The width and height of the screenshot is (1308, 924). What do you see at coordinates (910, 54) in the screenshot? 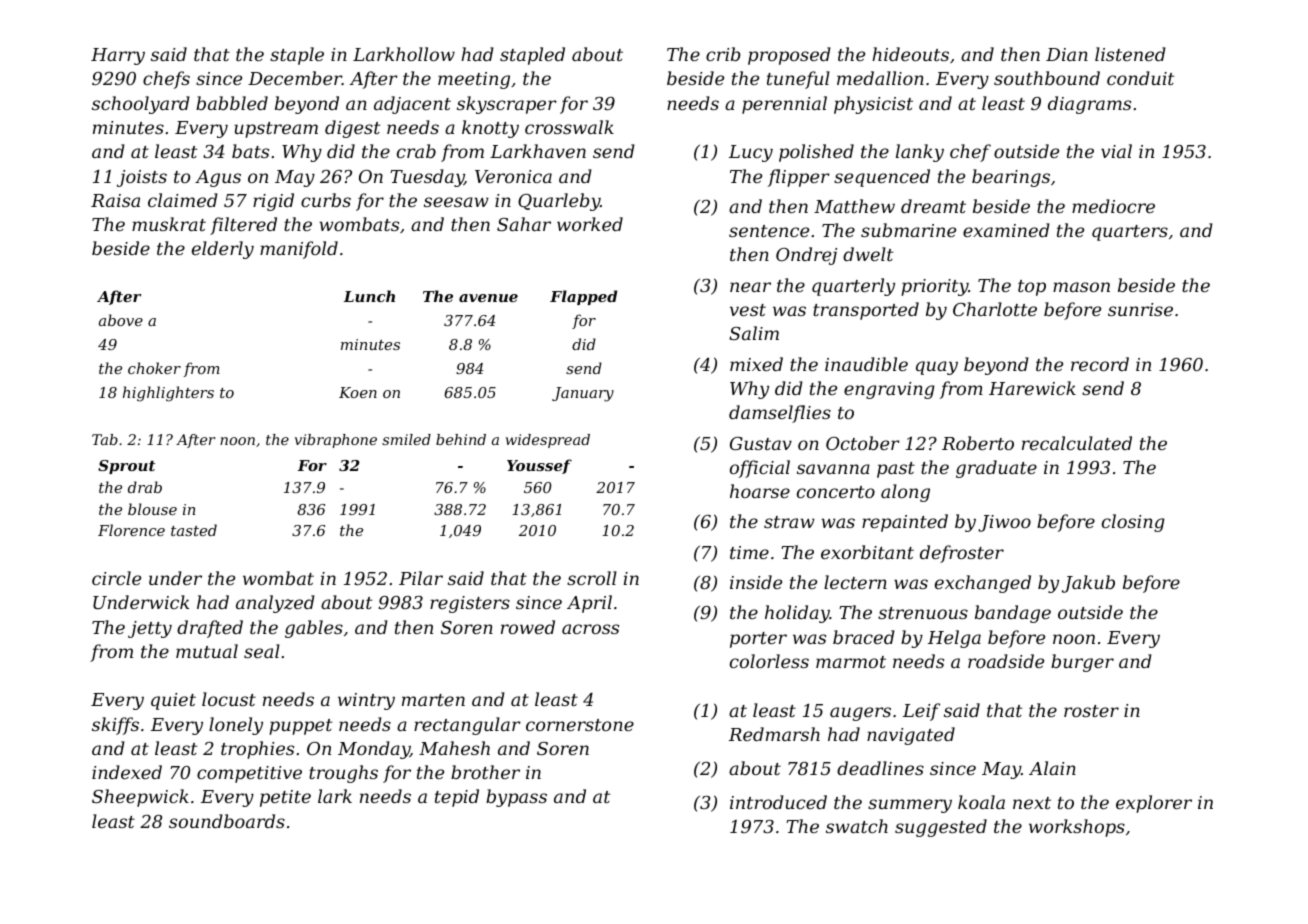
I see `hideouts` at bounding box center [910, 54].
